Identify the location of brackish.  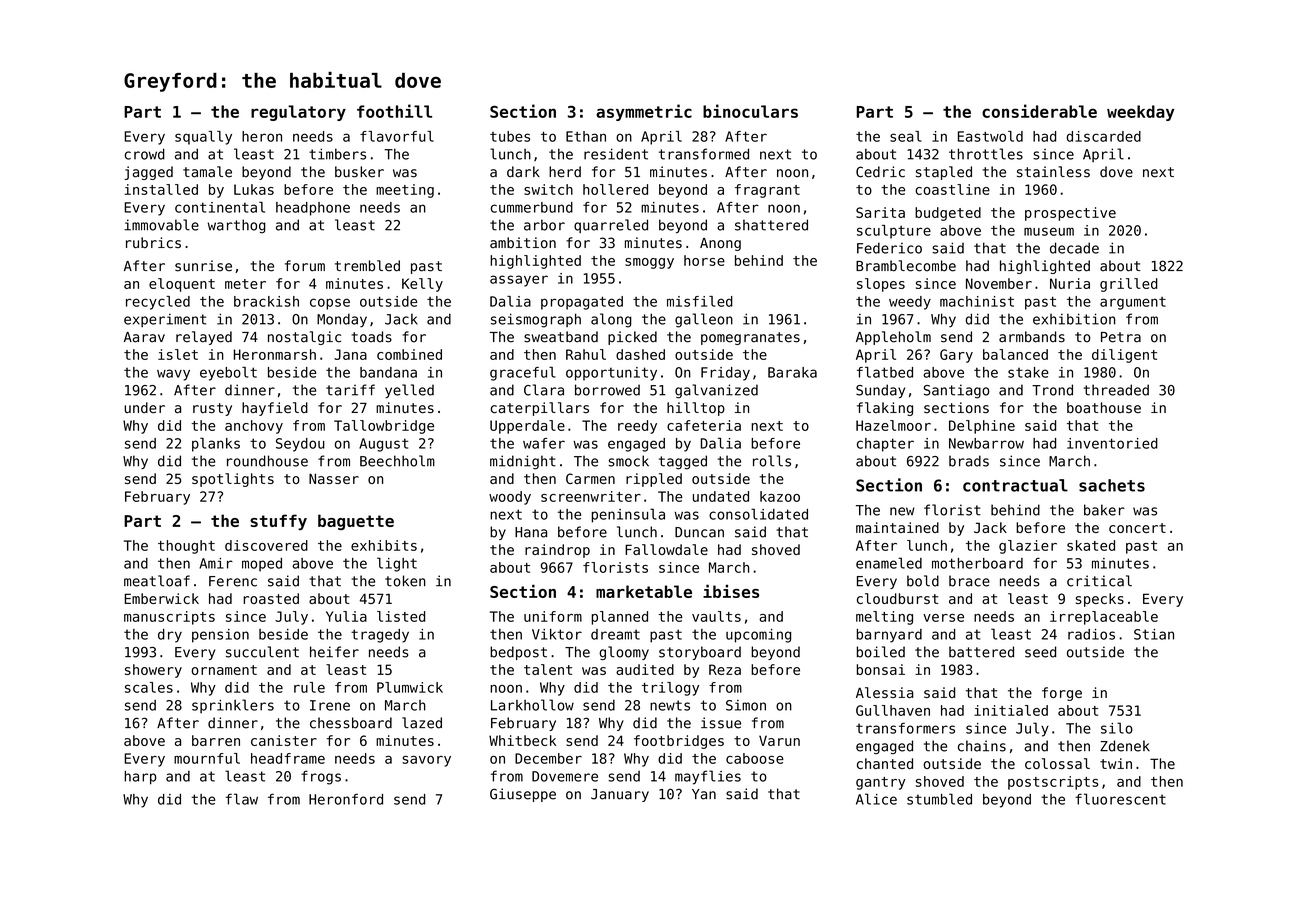
(266, 301).
